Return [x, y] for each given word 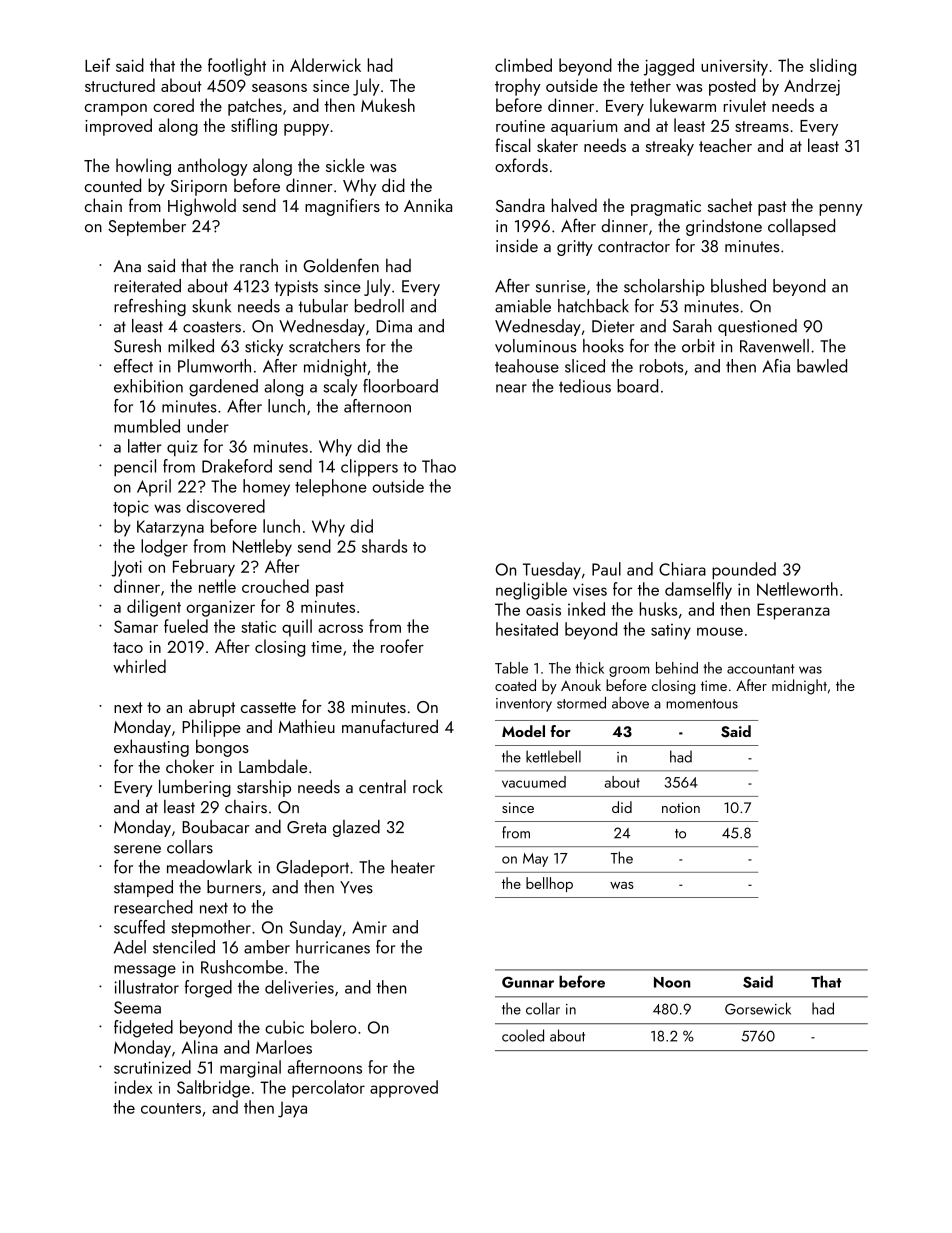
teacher [725, 145]
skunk [211, 306]
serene [137, 849]
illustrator [146, 987]
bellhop [549, 884]
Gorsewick [758, 1008]
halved [574, 205]
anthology [213, 167]
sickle [345, 165]
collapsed [801, 227]
